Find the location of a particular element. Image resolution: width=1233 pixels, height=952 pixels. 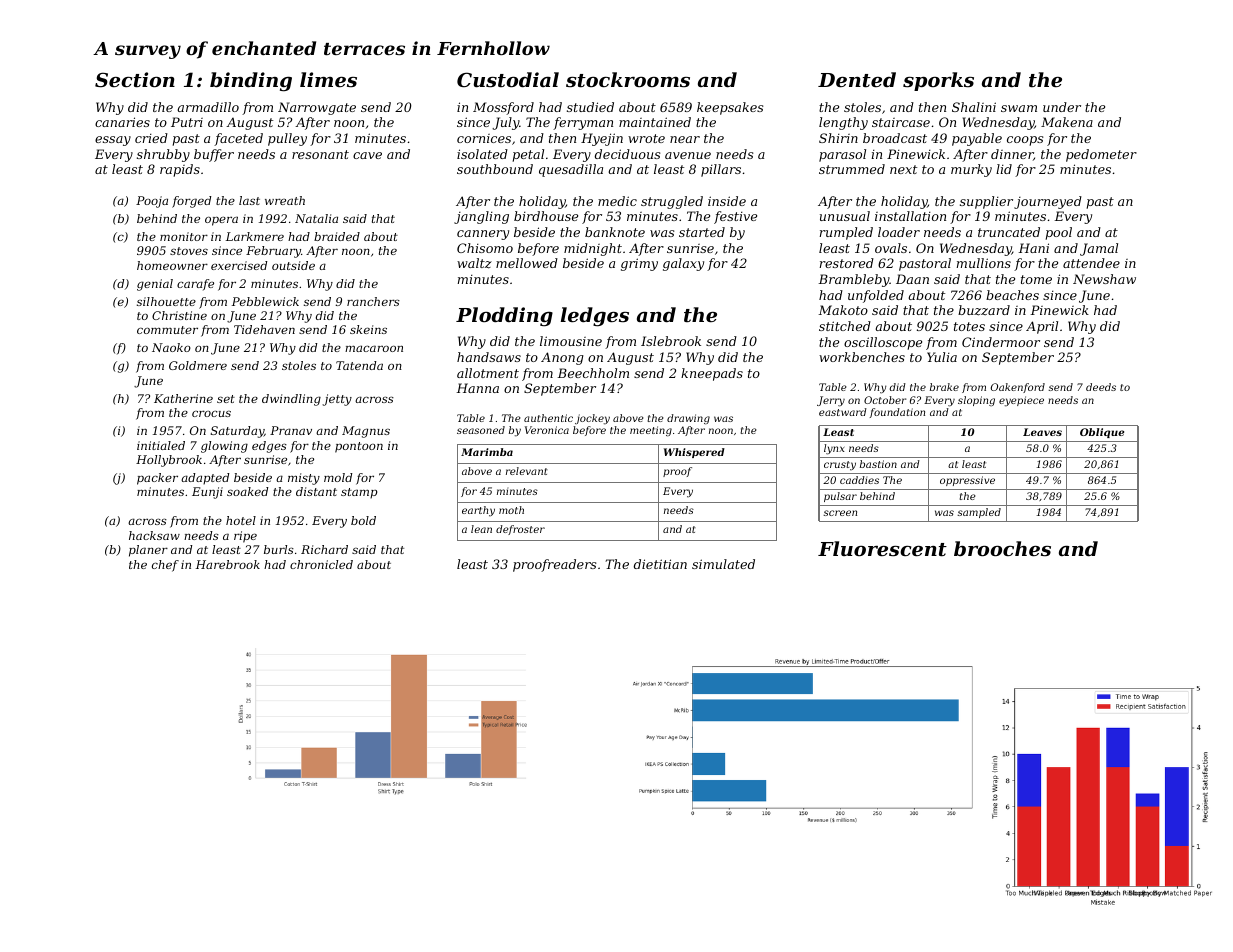

skeins is located at coordinates (368, 329).
